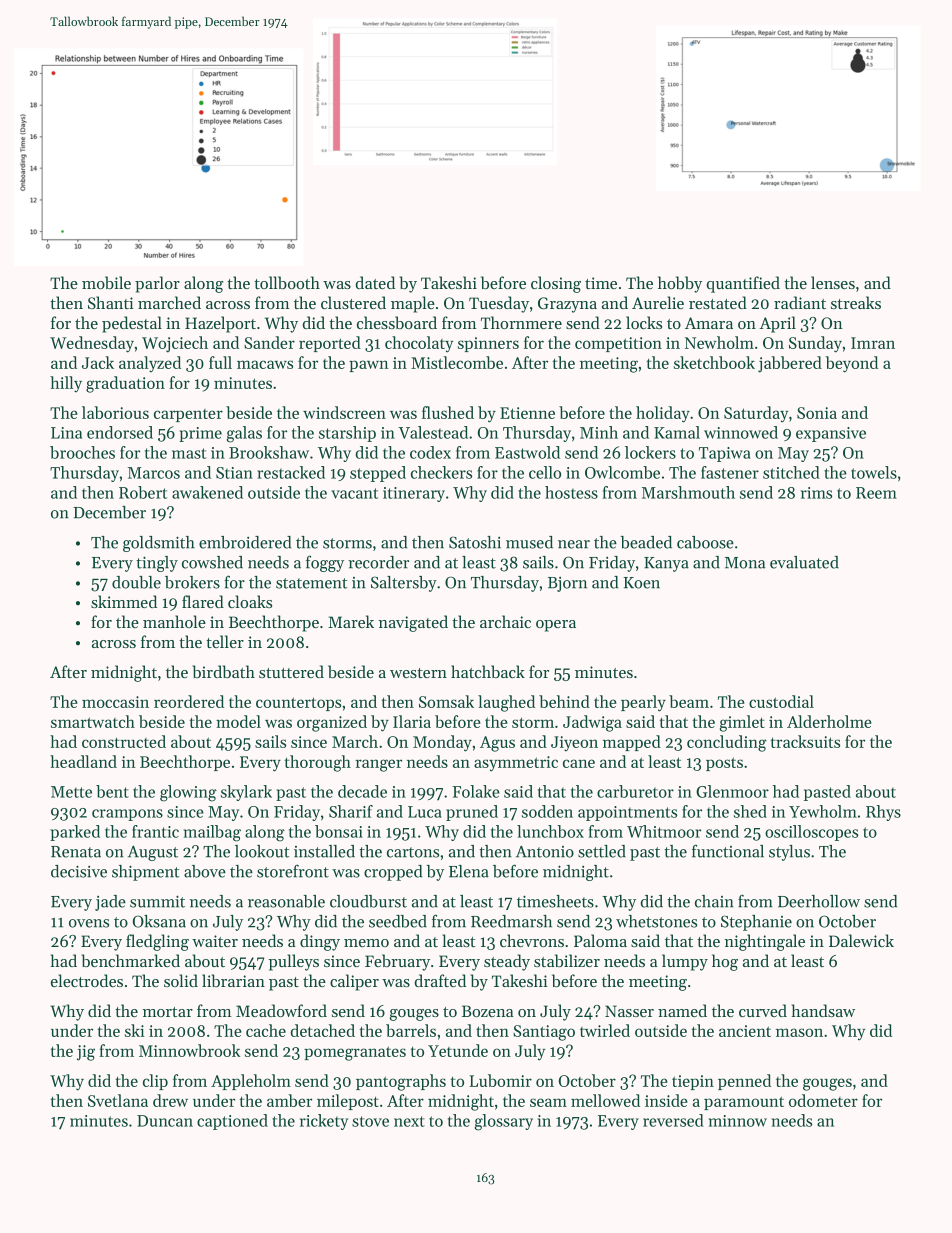  Describe the element at coordinates (159, 544) in the screenshot. I see `goldsmith` at that location.
